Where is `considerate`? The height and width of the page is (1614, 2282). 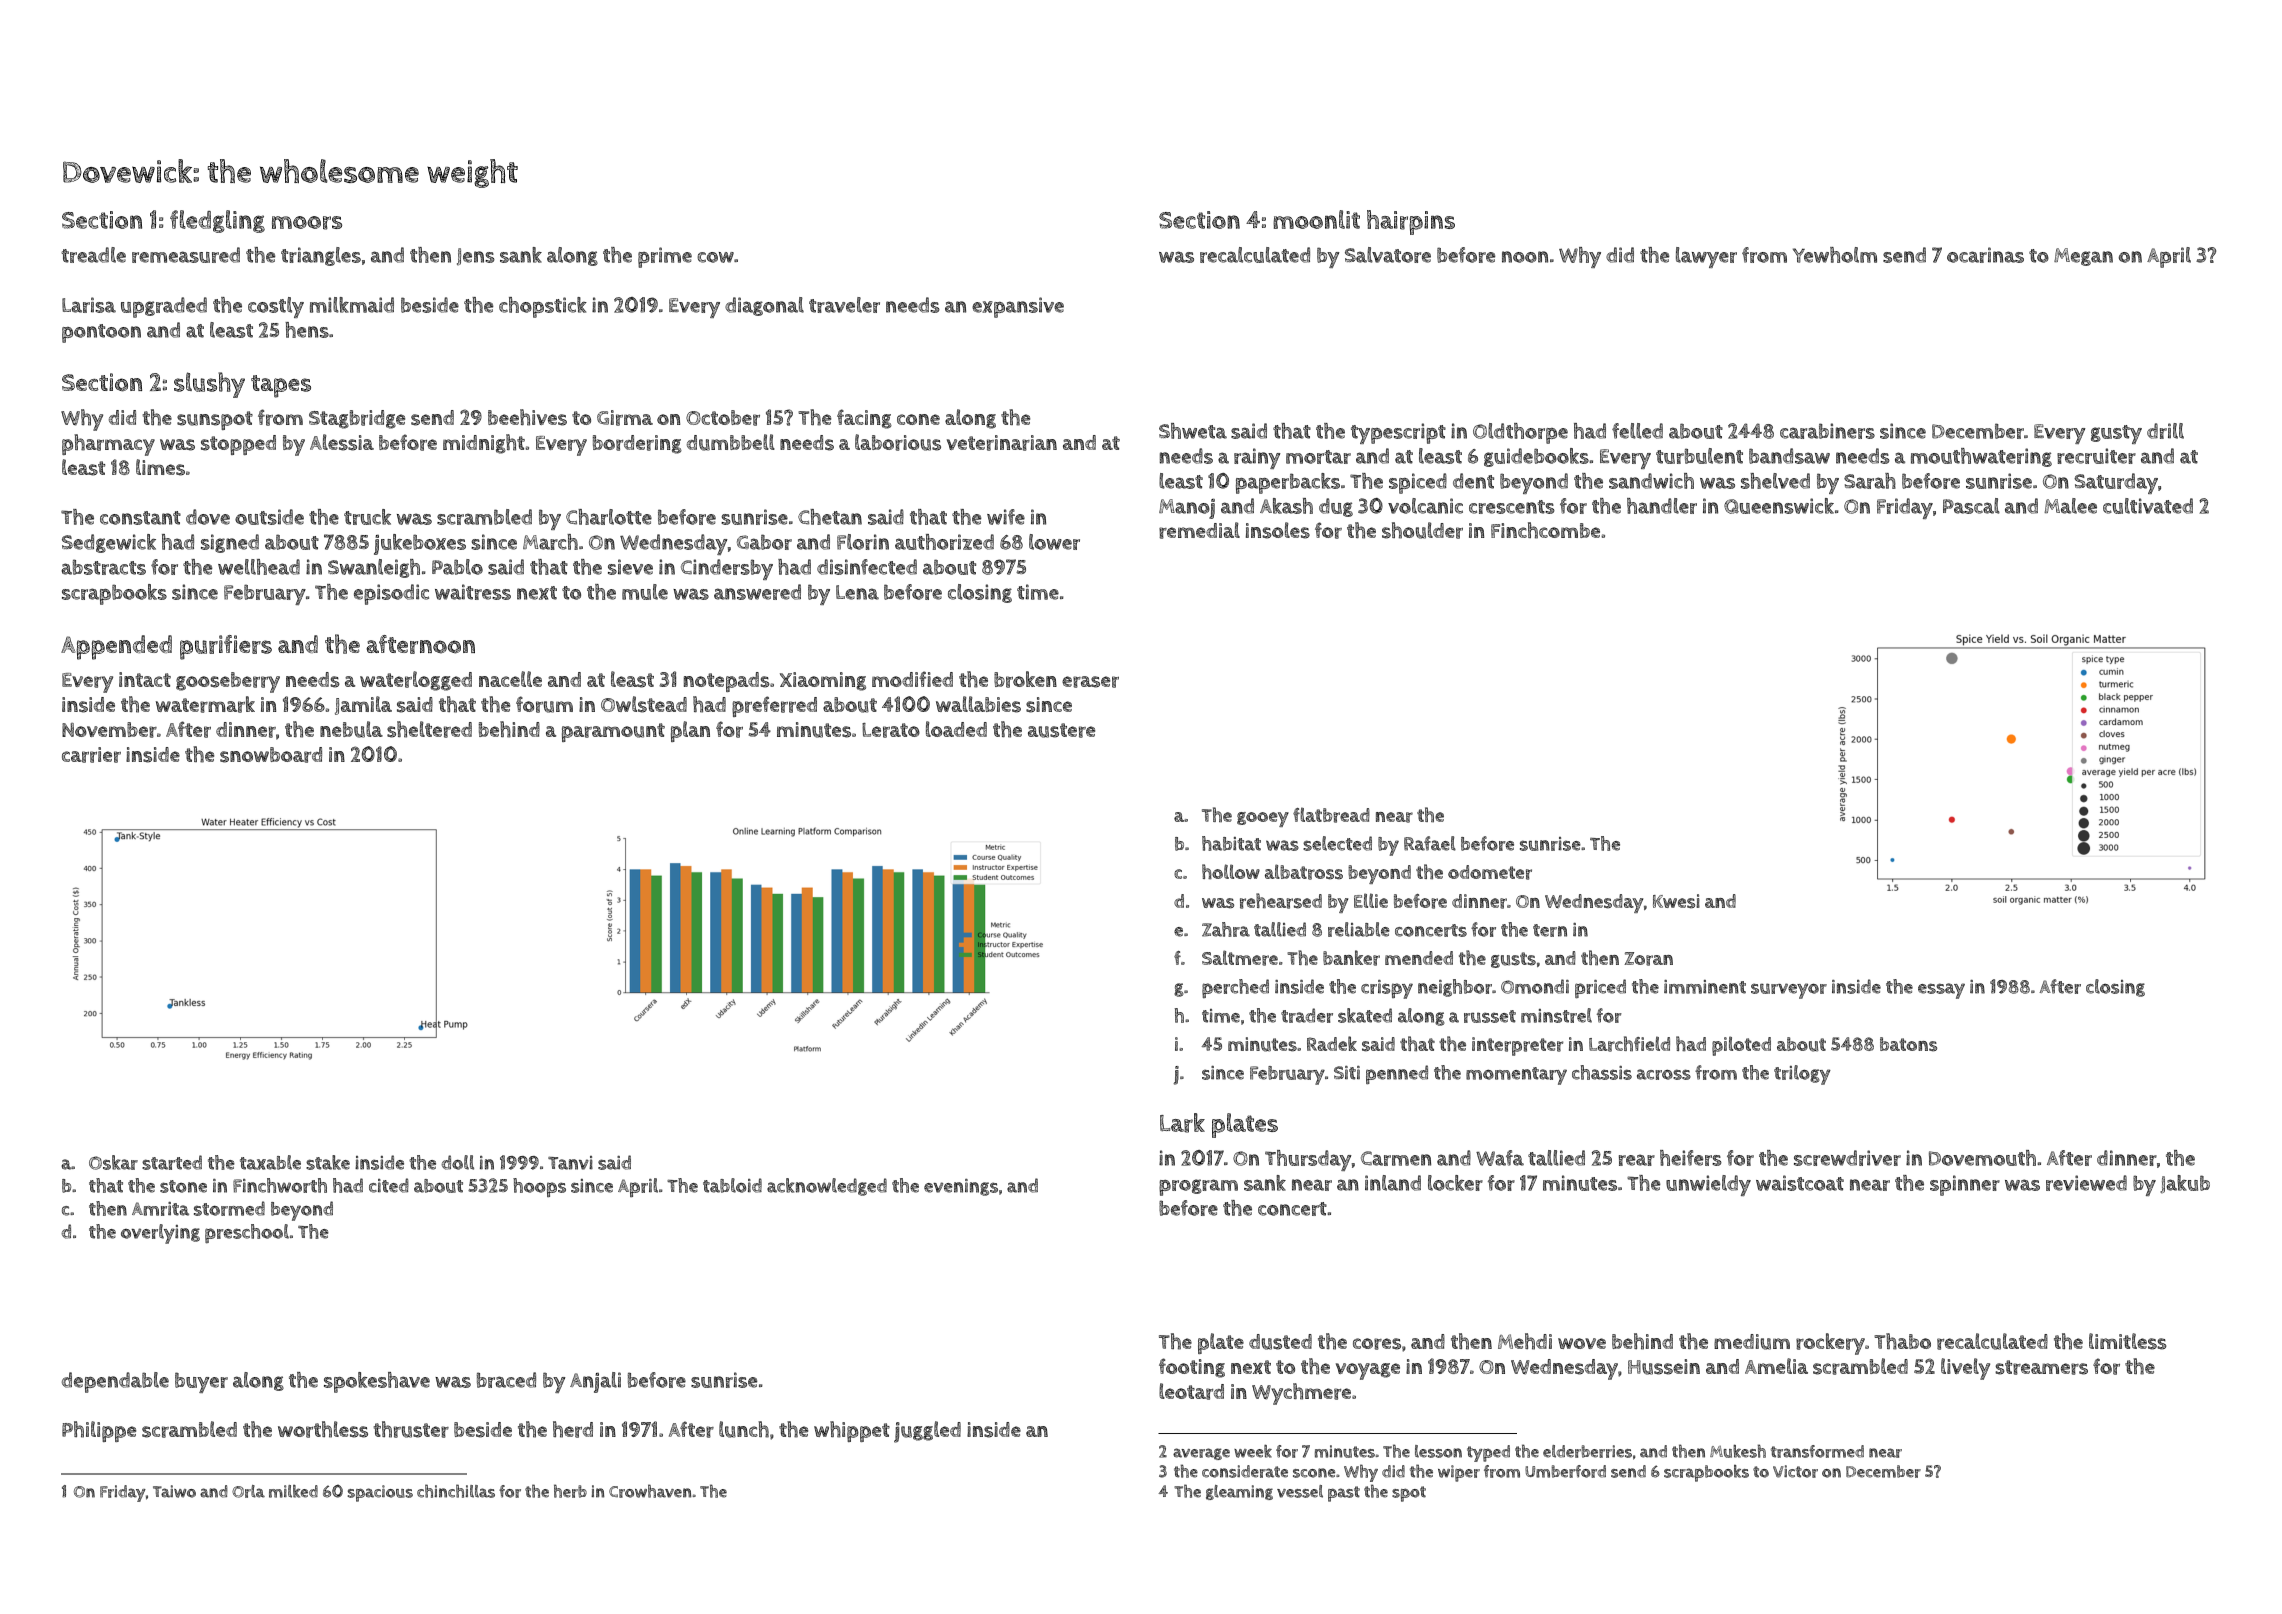
considerate is located at coordinates (1245, 1471).
